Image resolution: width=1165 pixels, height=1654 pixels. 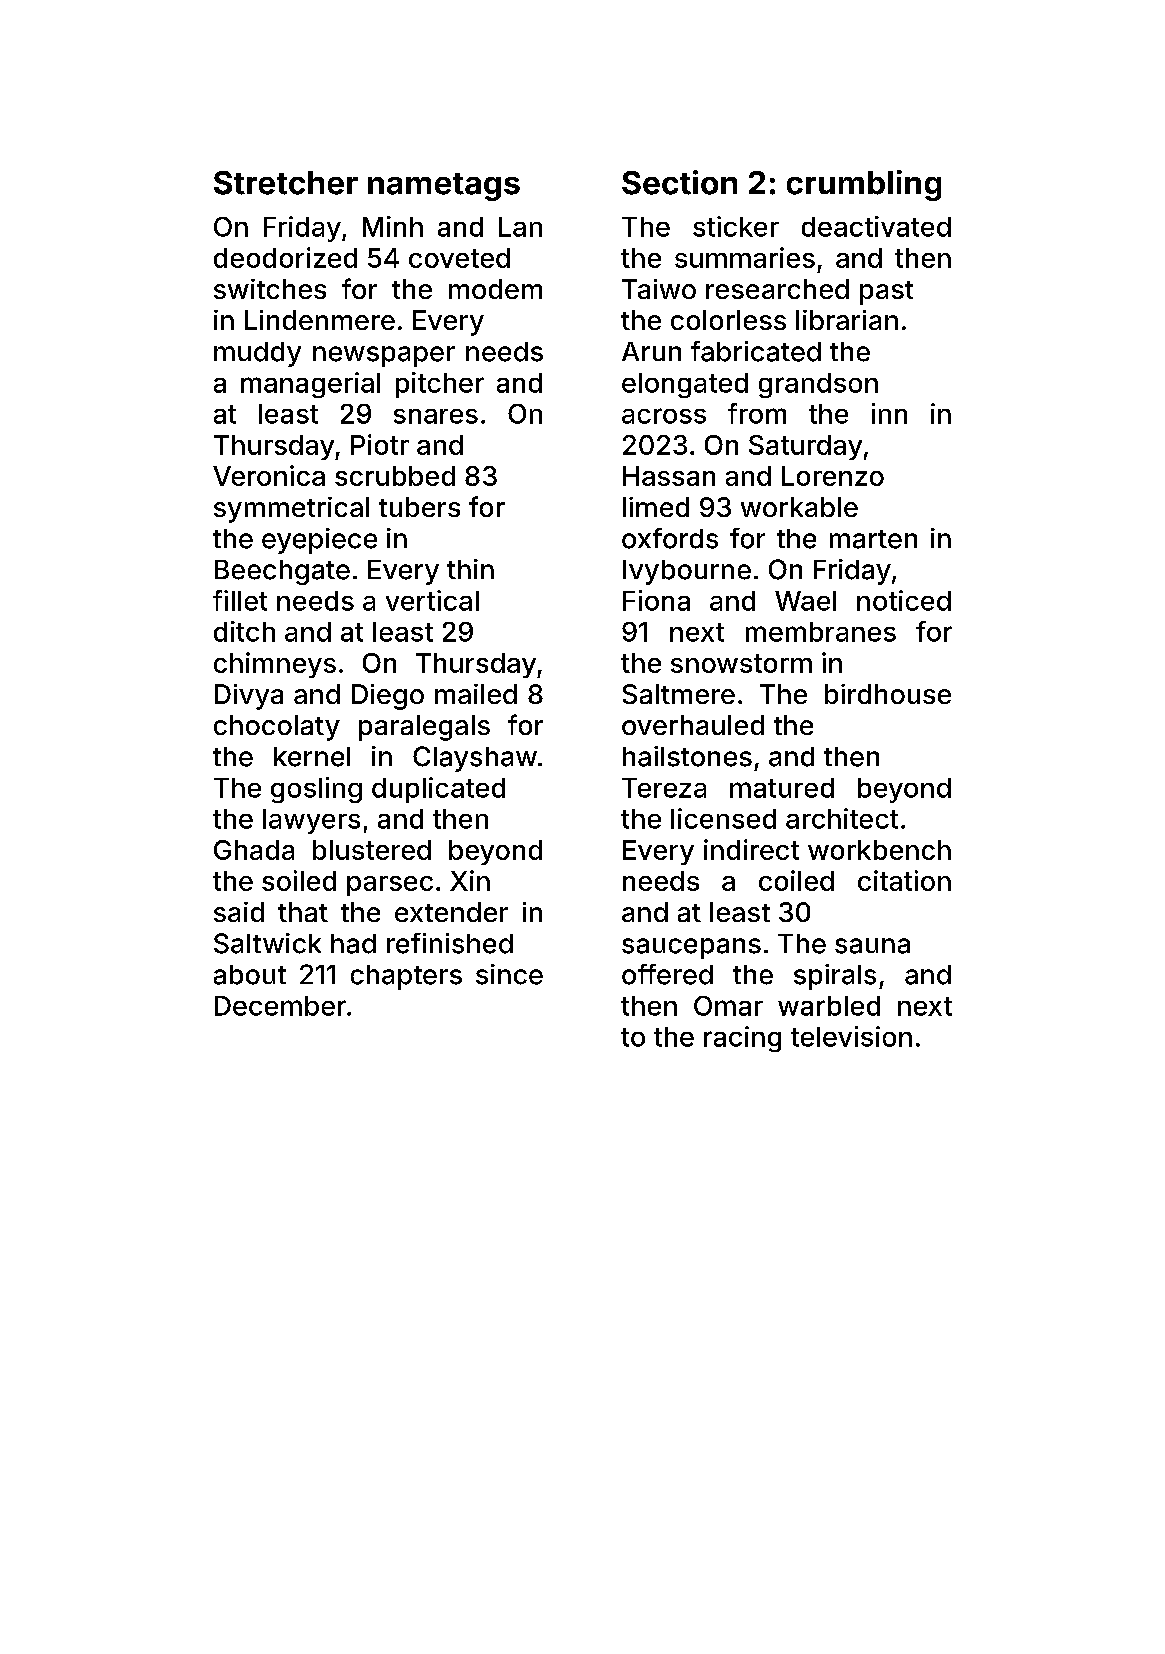 What do you see at coordinates (239, 912) in the screenshot?
I see `said` at bounding box center [239, 912].
